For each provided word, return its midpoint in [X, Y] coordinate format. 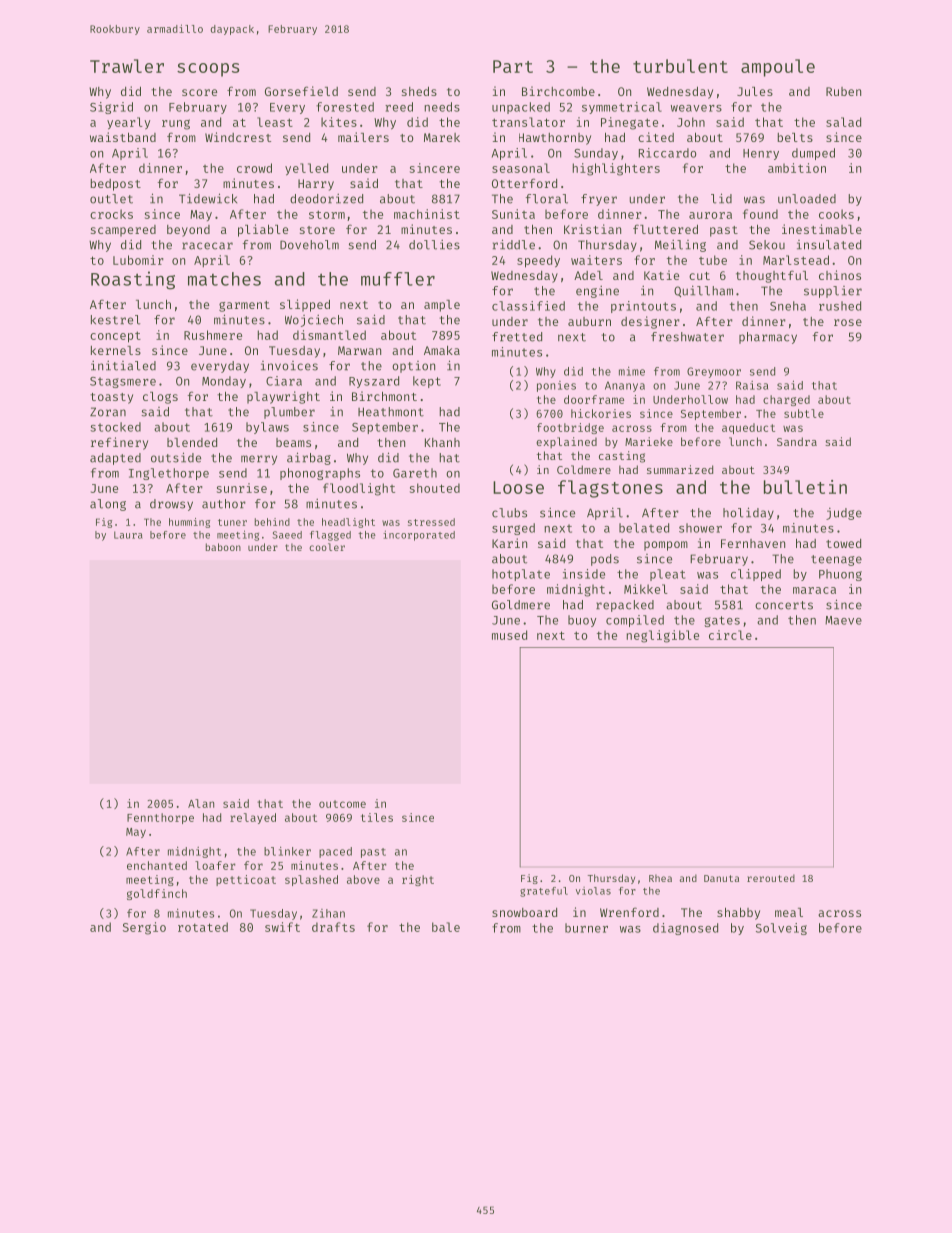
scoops [208, 70]
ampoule [778, 68]
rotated [203, 927]
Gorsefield [301, 91]
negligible [663, 636]
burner [586, 928]
